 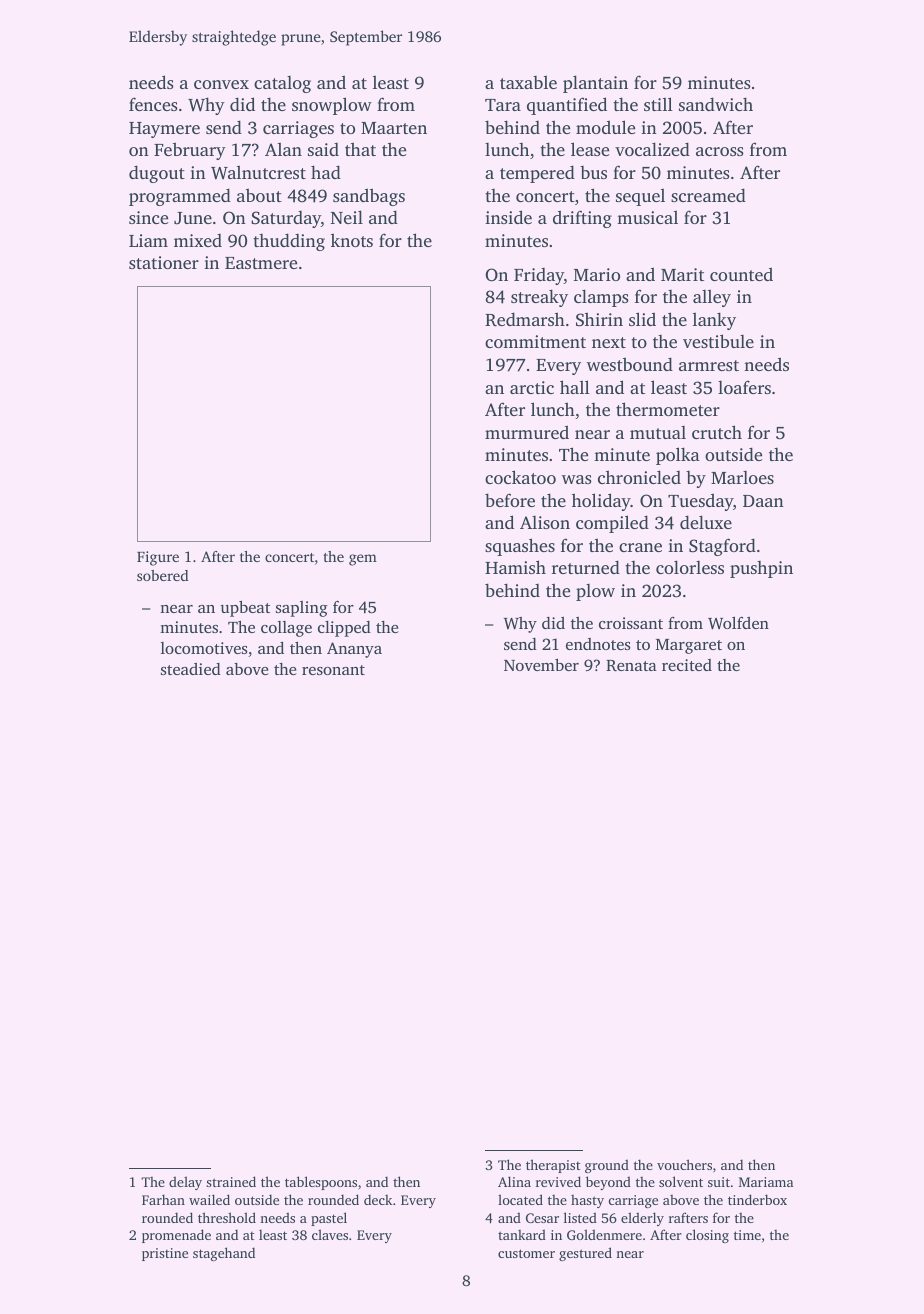 What do you see at coordinates (163, 1199) in the page?
I see `Farhan` at bounding box center [163, 1199].
